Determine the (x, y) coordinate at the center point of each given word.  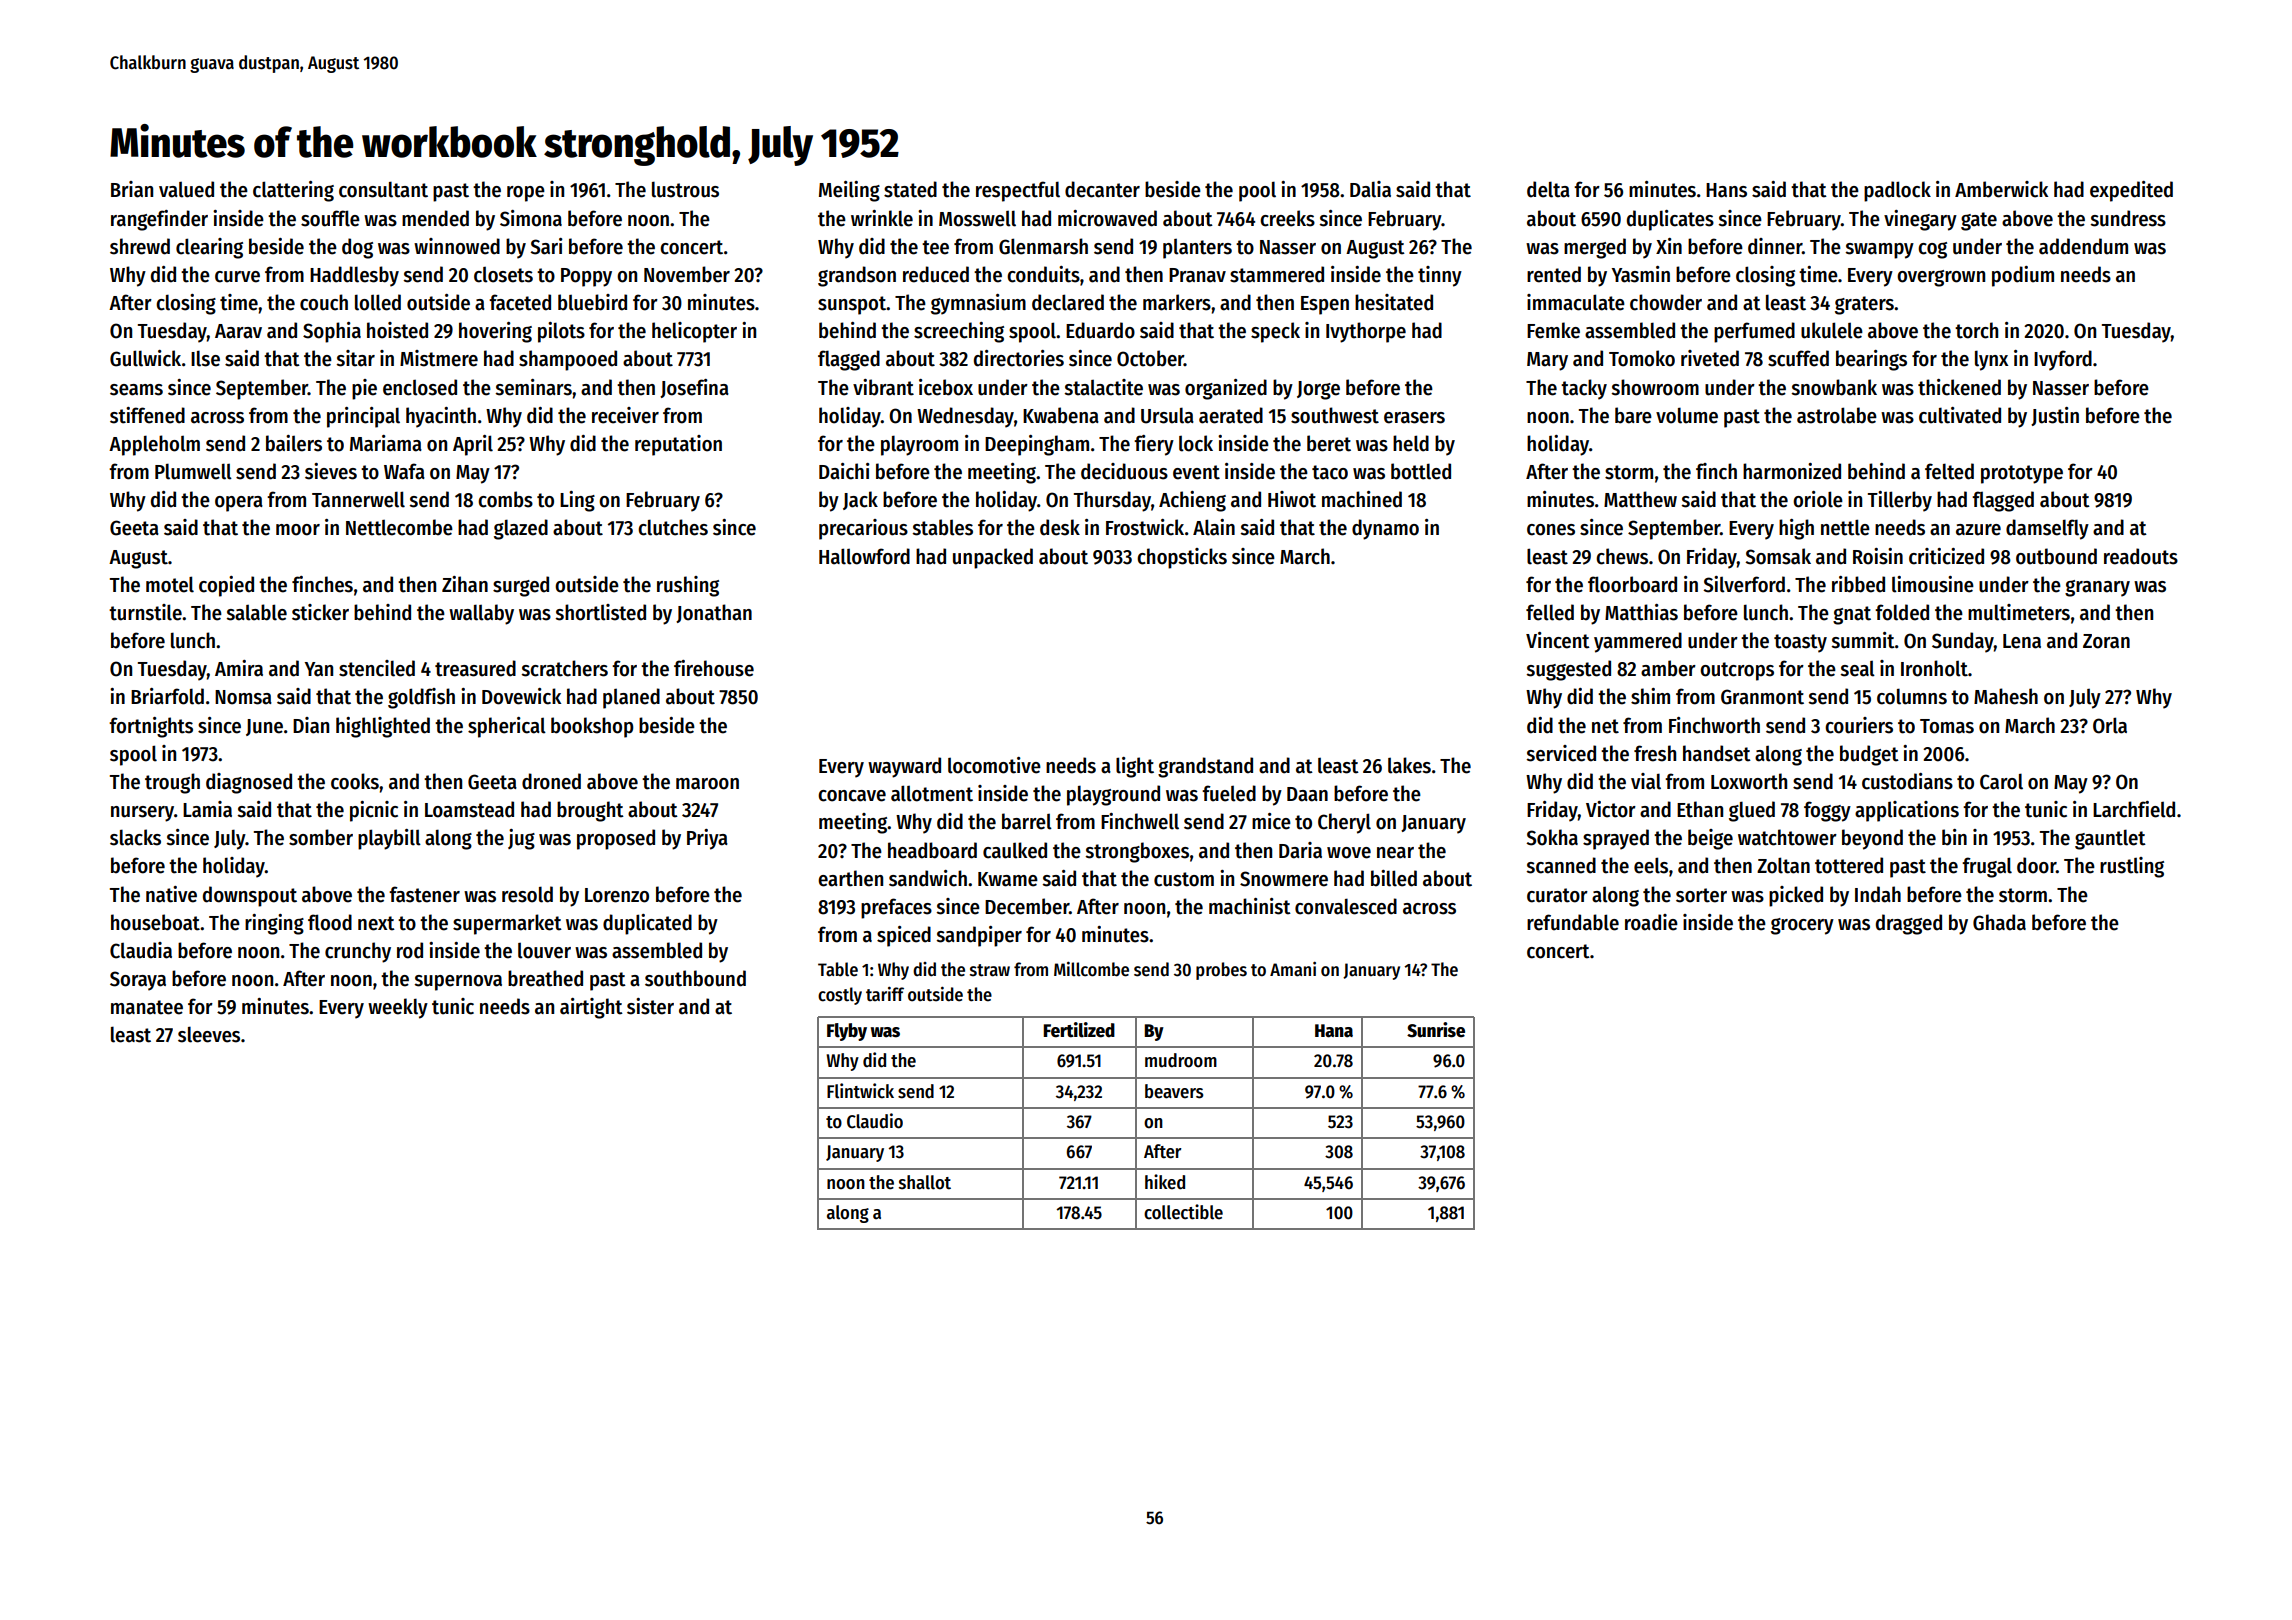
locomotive (994, 765)
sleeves (209, 1034)
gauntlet (2110, 839)
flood (330, 922)
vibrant (883, 387)
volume (1687, 415)
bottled (1421, 471)
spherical (507, 727)
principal (363, 417)
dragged (1909, 924)
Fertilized (1079, 1030)
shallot (925, 1182)
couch (324, 302)
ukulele (1832, 330)
